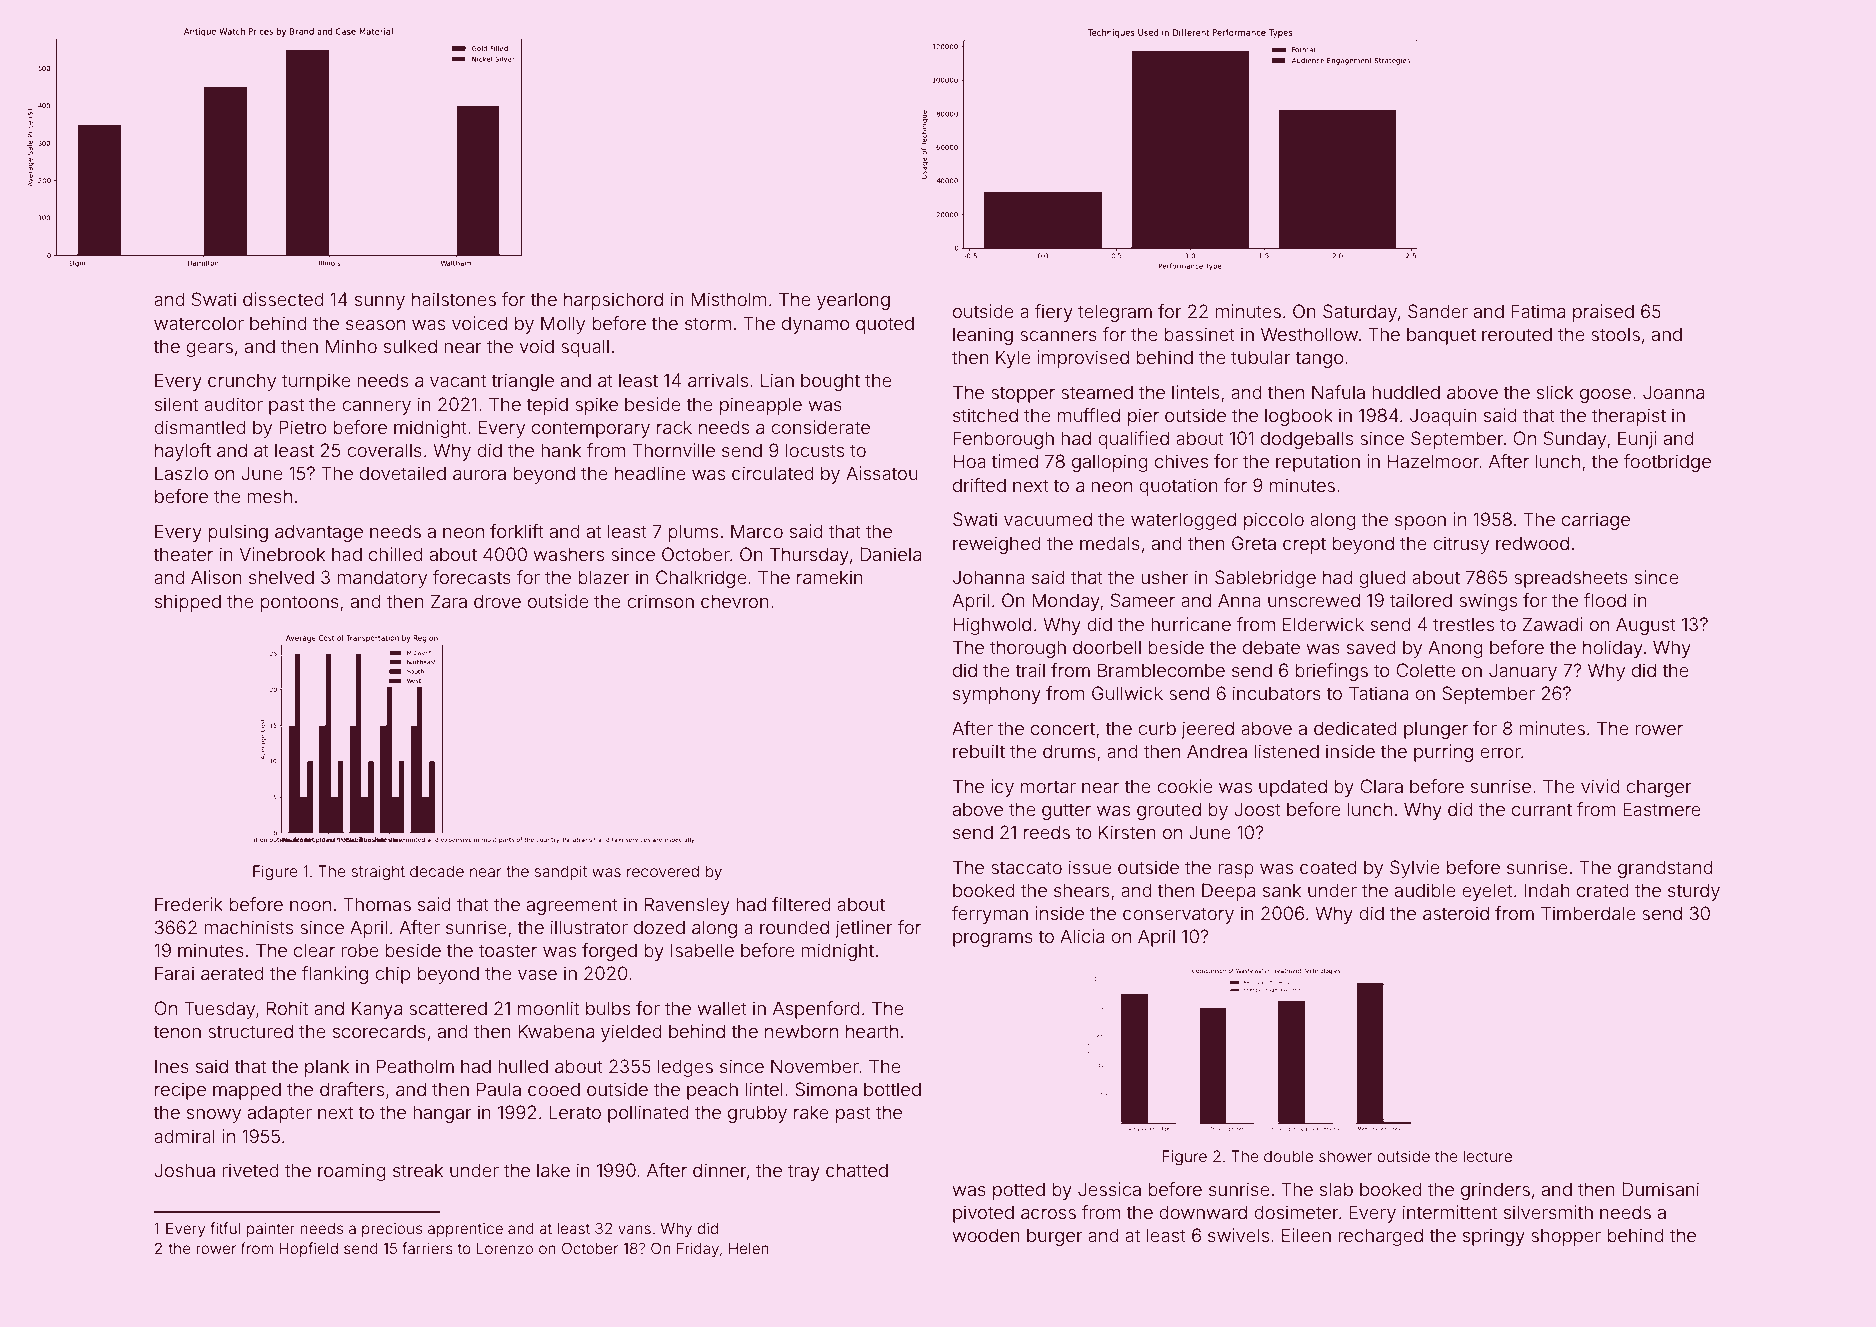 Image resolution: width=1876 pixels, height=1327 pixels. Describe the element at coordinates (1055, 1237) in the screenshot. I see `burger` at that location.
